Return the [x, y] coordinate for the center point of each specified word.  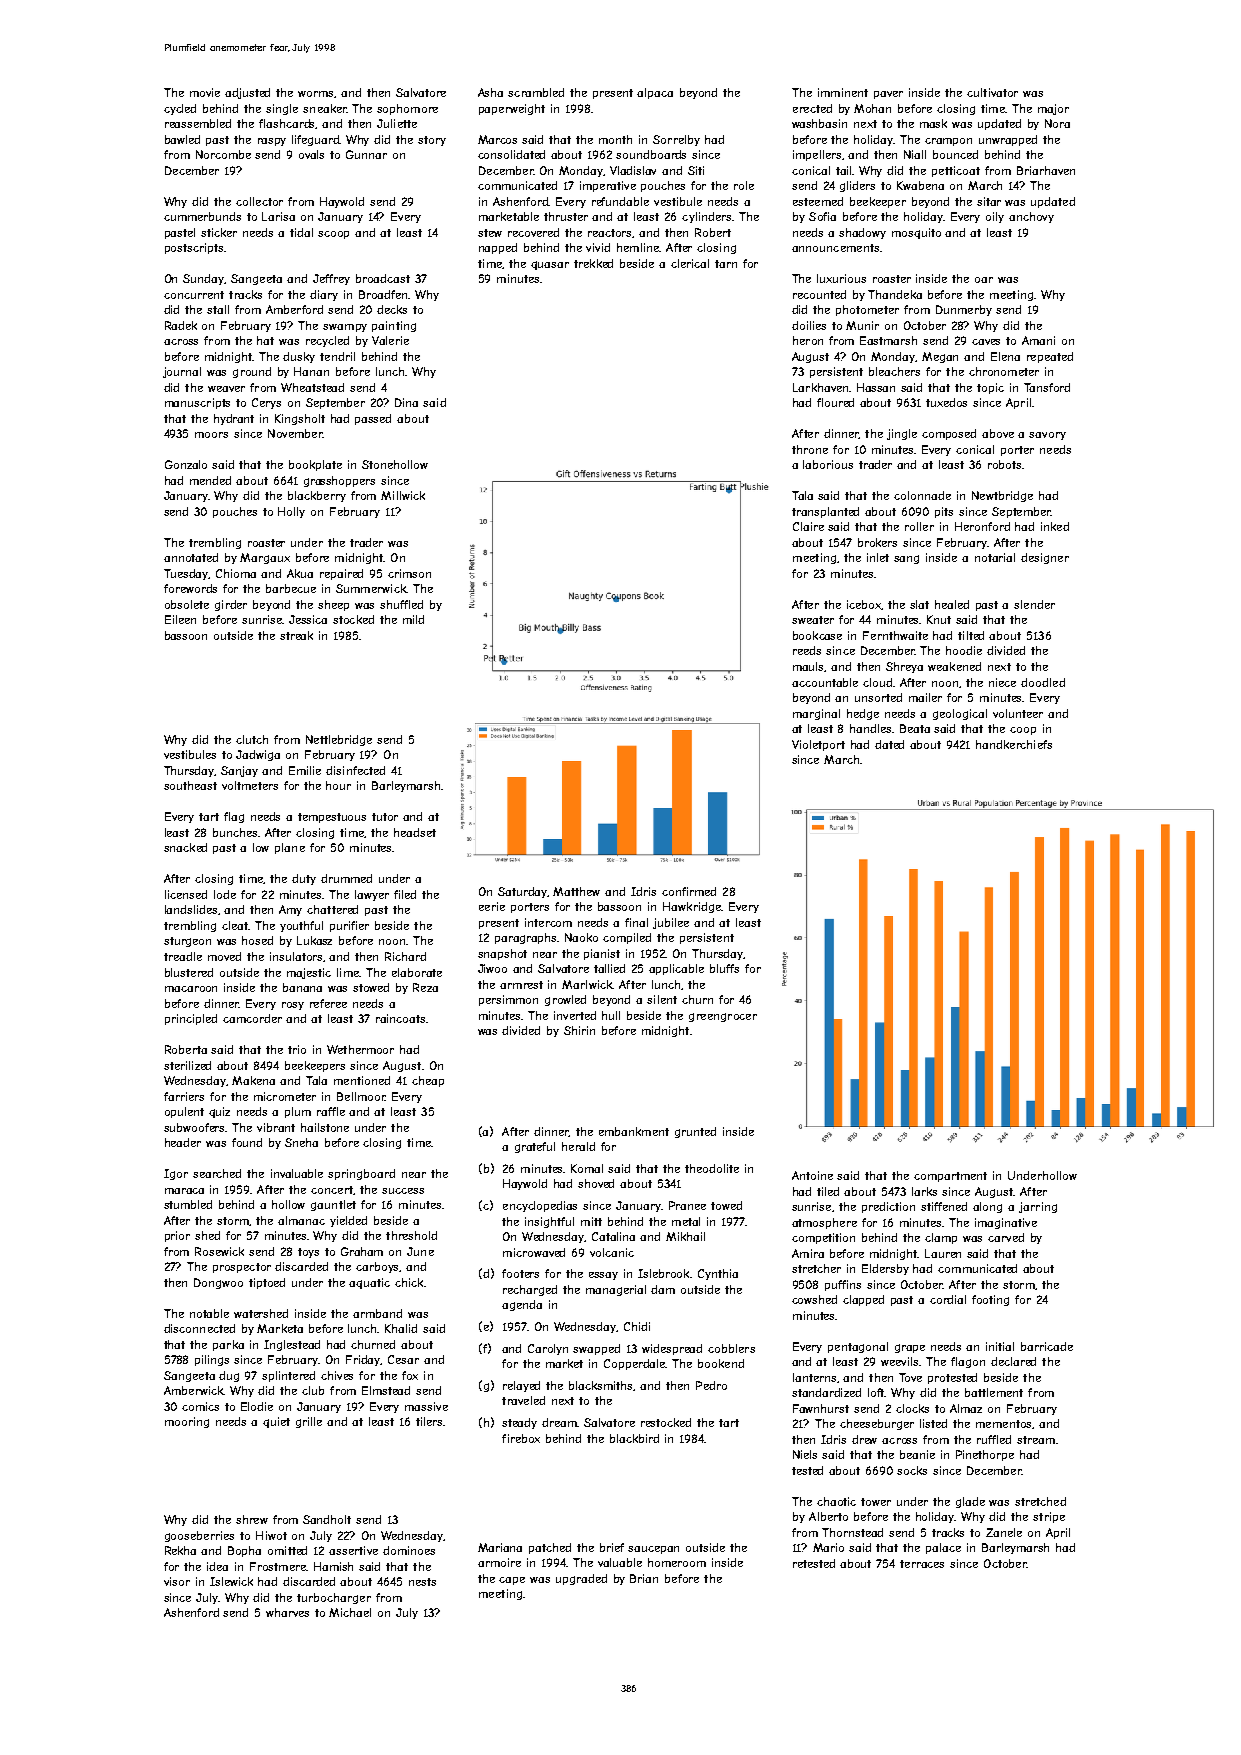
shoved [596, 1183]
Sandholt [327, 1519]
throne [810, 449]
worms [316, 94]
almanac [301, 1220]
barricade [1047, 1346]
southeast [190, 785]
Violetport [818, 745]
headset [415, 832]
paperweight [512, 109]
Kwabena [920, 185]
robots [1004, 464]
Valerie [390, 340]
